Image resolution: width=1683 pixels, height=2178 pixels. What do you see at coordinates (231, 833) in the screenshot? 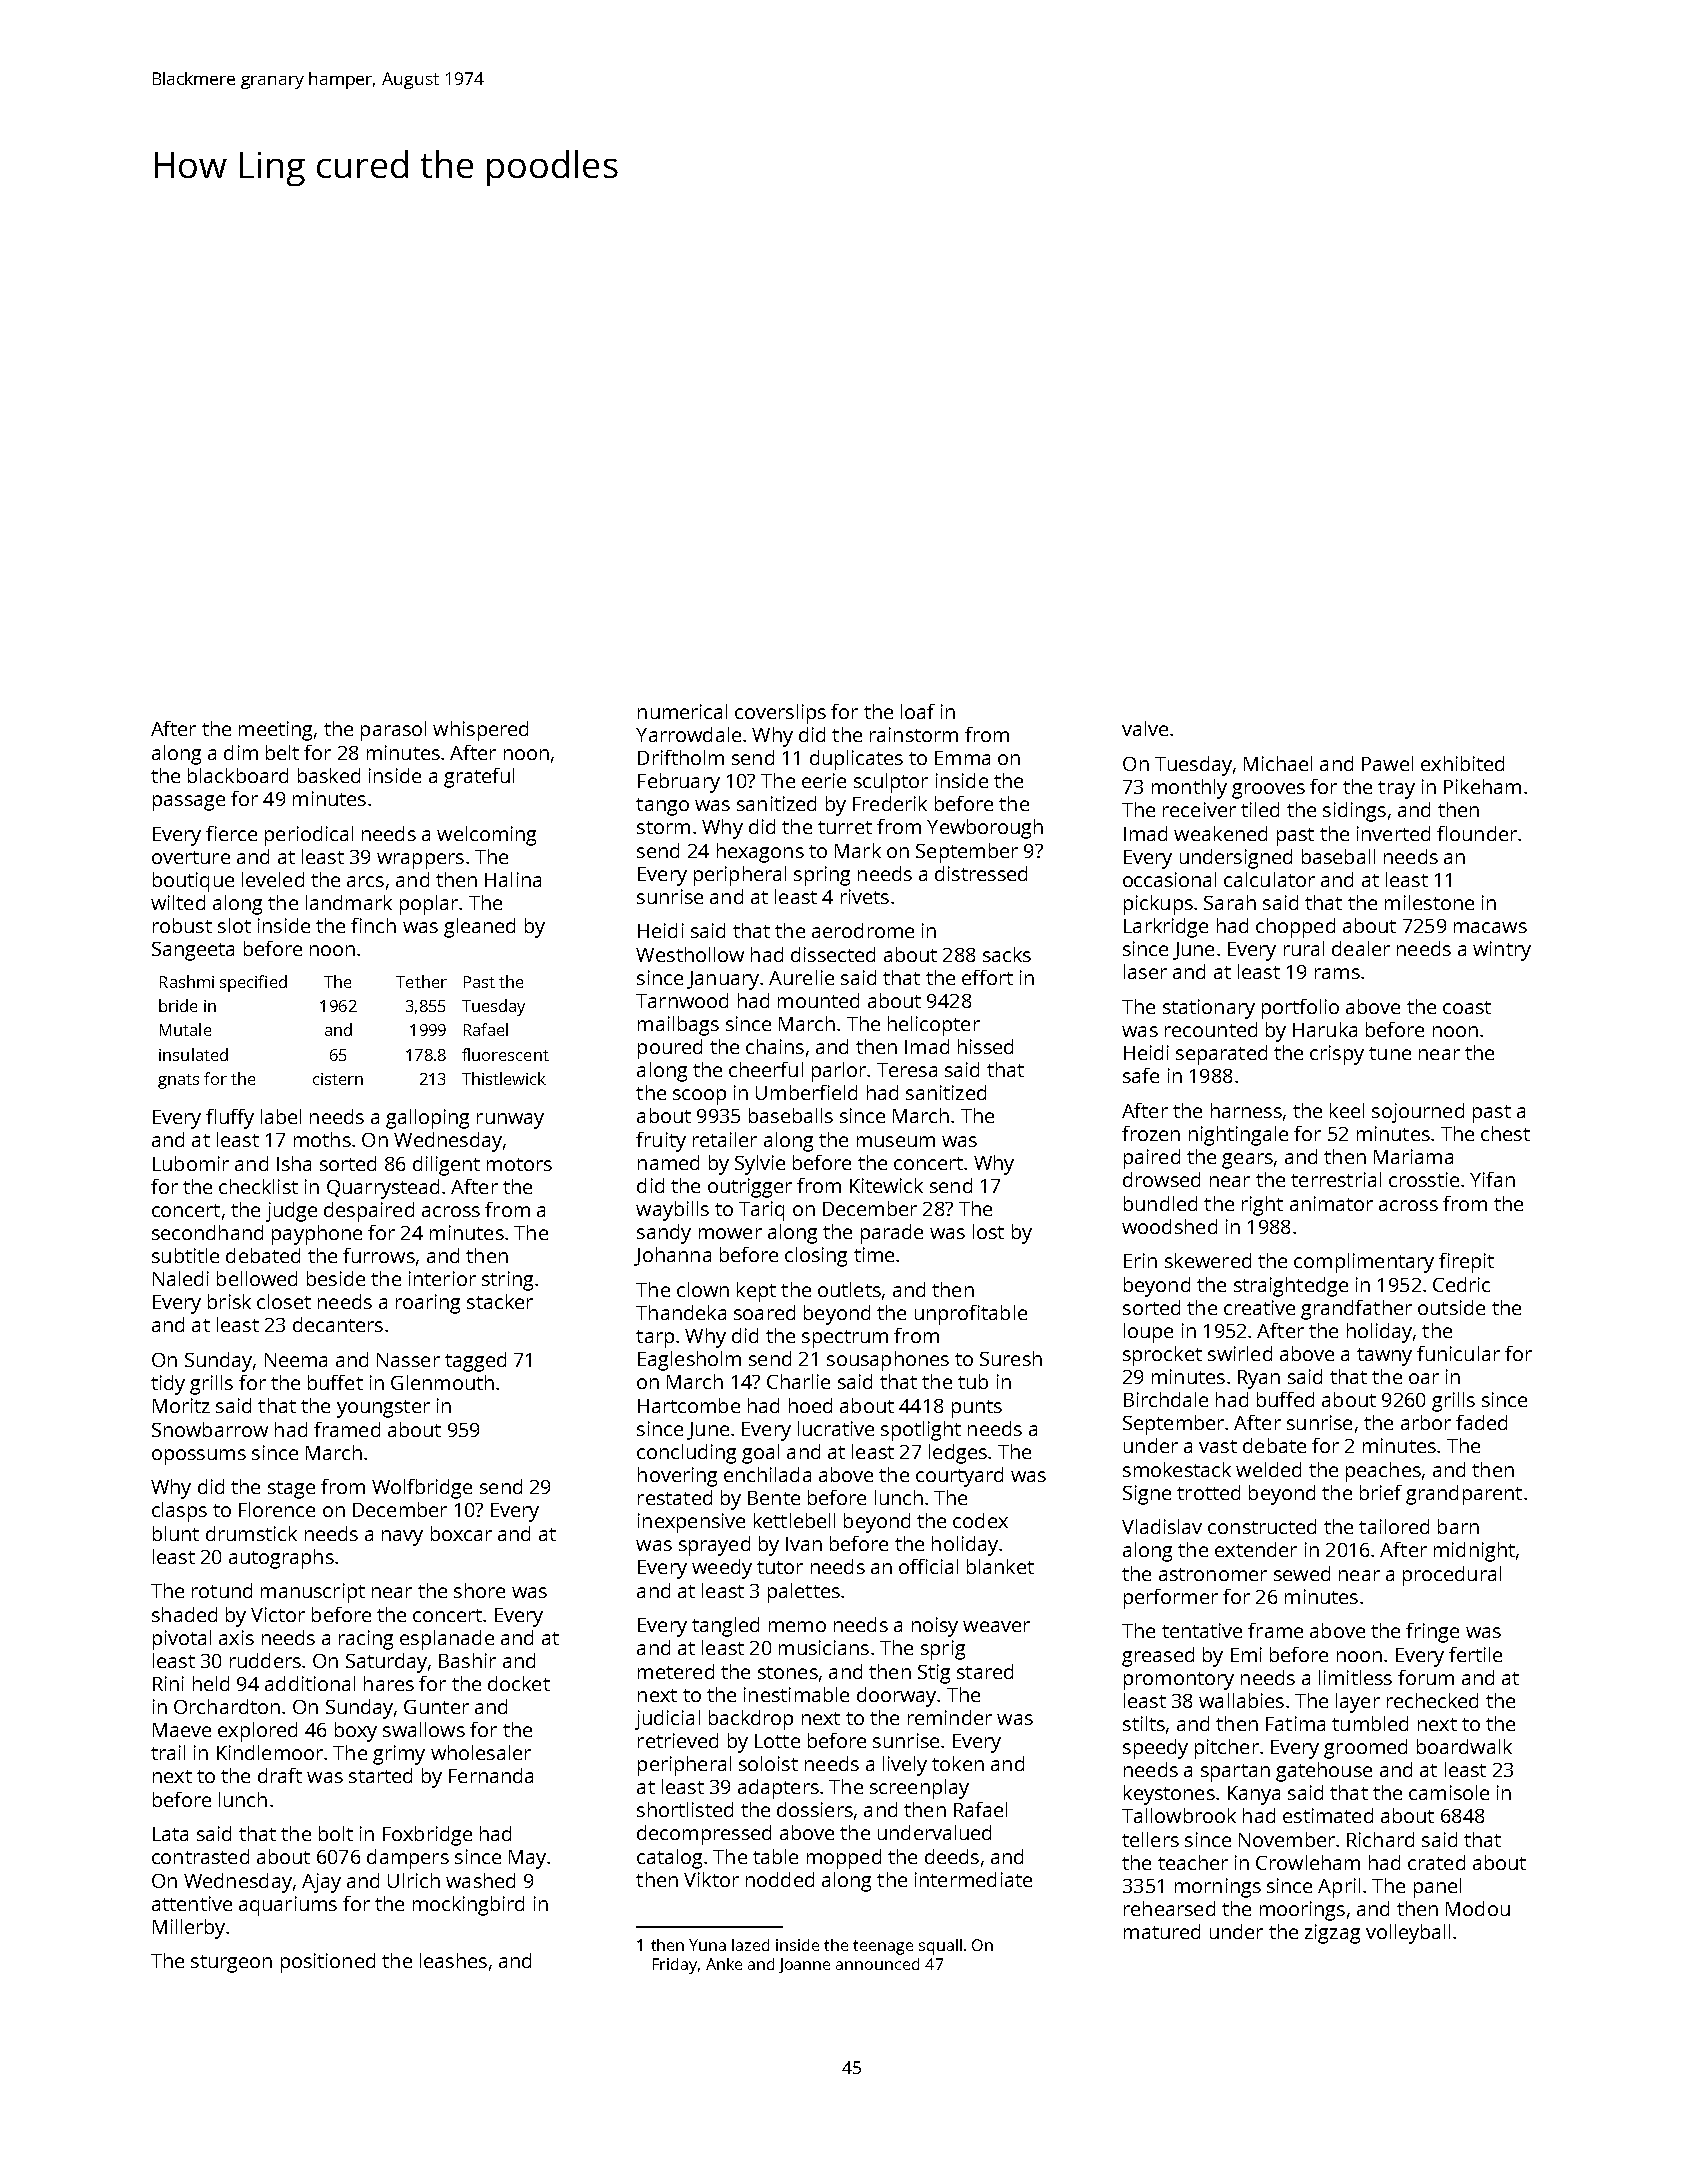
I see `fierce` at bounding box center [231, 833].
